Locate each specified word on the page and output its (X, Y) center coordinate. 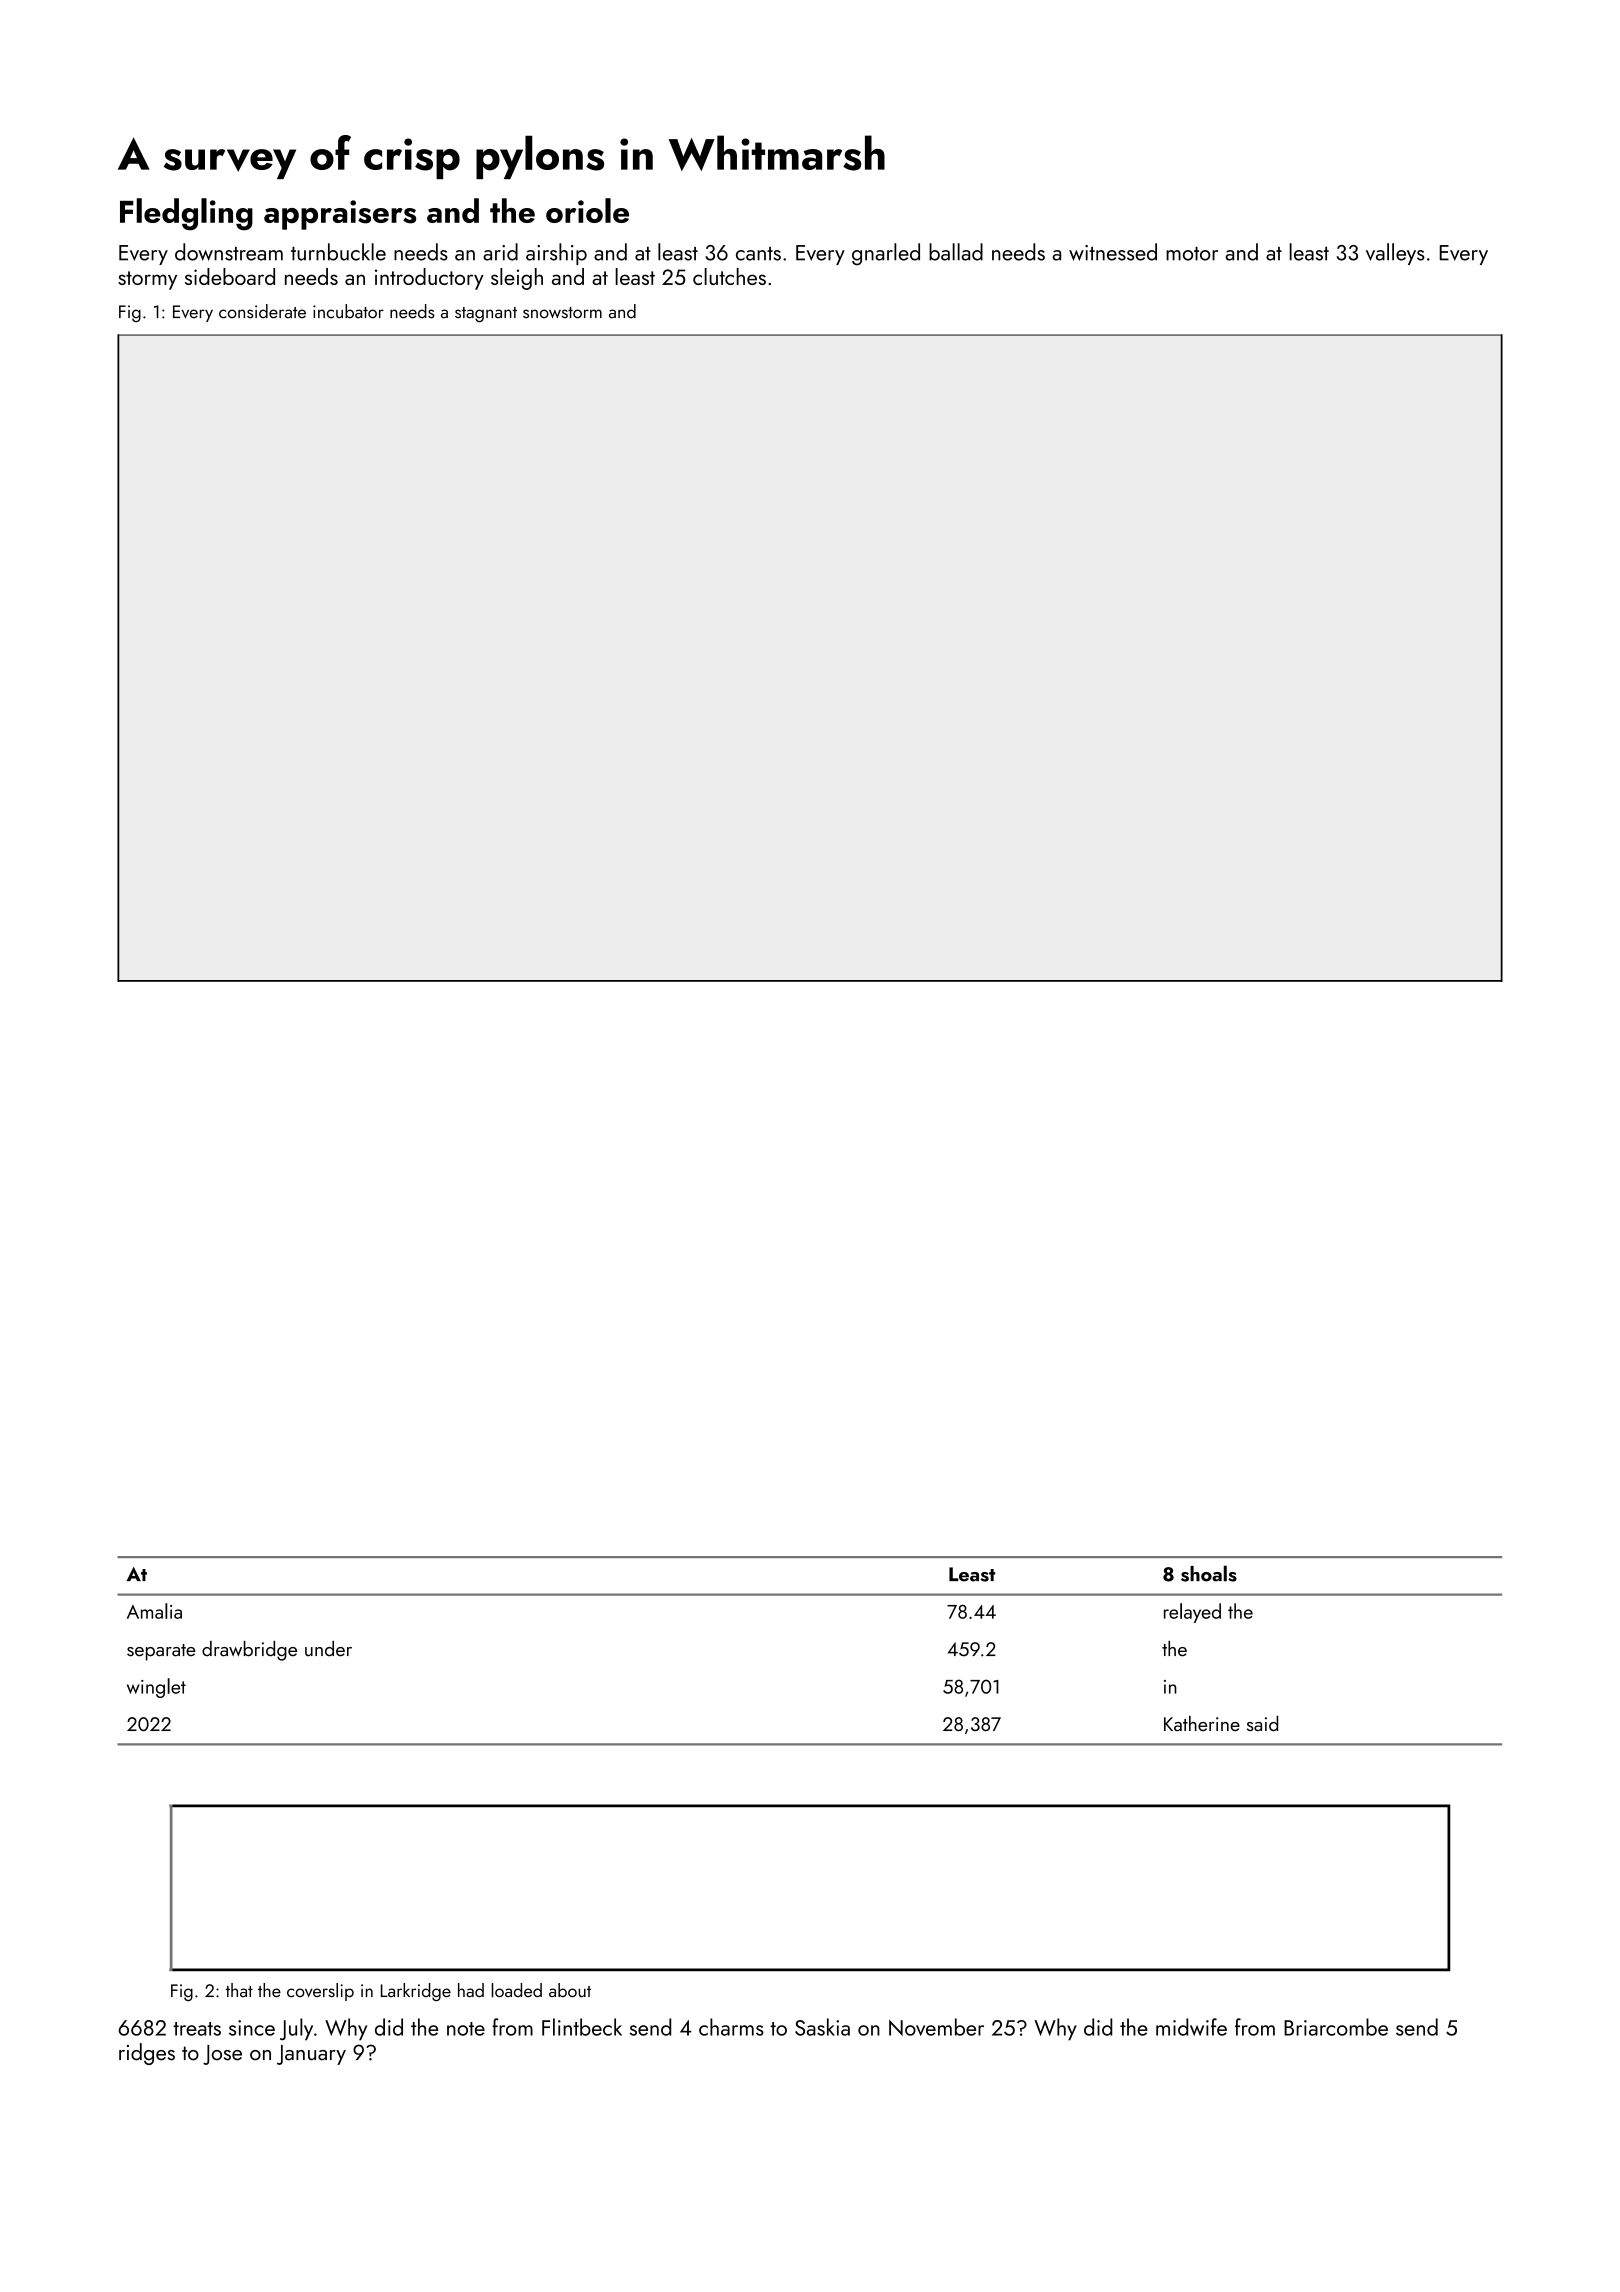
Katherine (1202, 1723)
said (1262, 1723)
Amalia (154, 1611)
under (328, 1649)
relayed (1192, 1613)
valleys (1395, 254)
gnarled (886, 254)
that (239, 1990)
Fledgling (186, 214)
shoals (1209, 1573)
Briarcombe (1336, 2027)
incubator (348, 311)
